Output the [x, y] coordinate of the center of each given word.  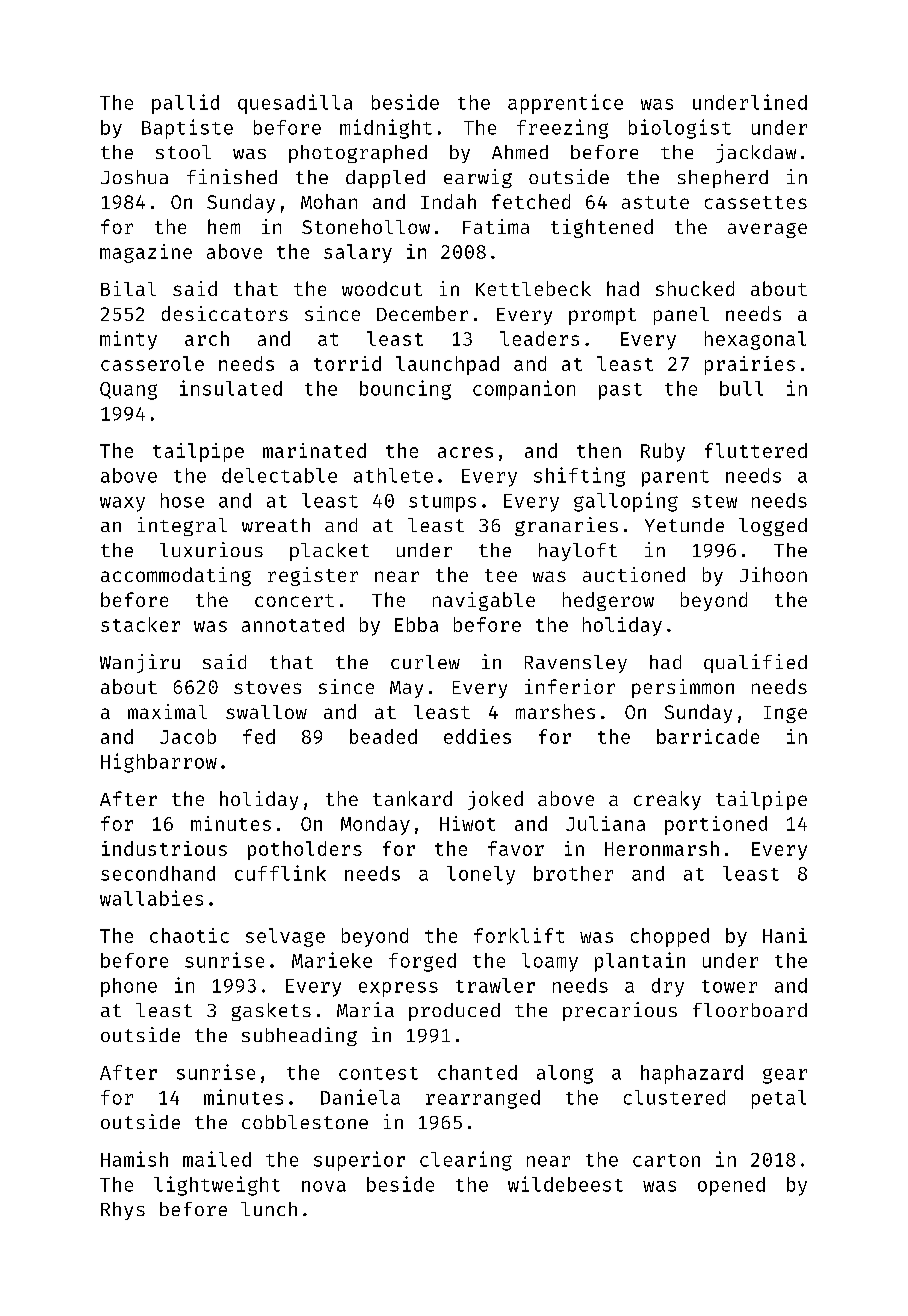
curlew [425, 662]
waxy [122, 504]
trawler [495, 985]
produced [454, 1012]
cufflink [280, 873]
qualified [755, 663]
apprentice [565, 104]
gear [785, 1076]
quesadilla [295, 104]
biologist [680, 129]
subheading [299, 1036]
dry [668, 987]
